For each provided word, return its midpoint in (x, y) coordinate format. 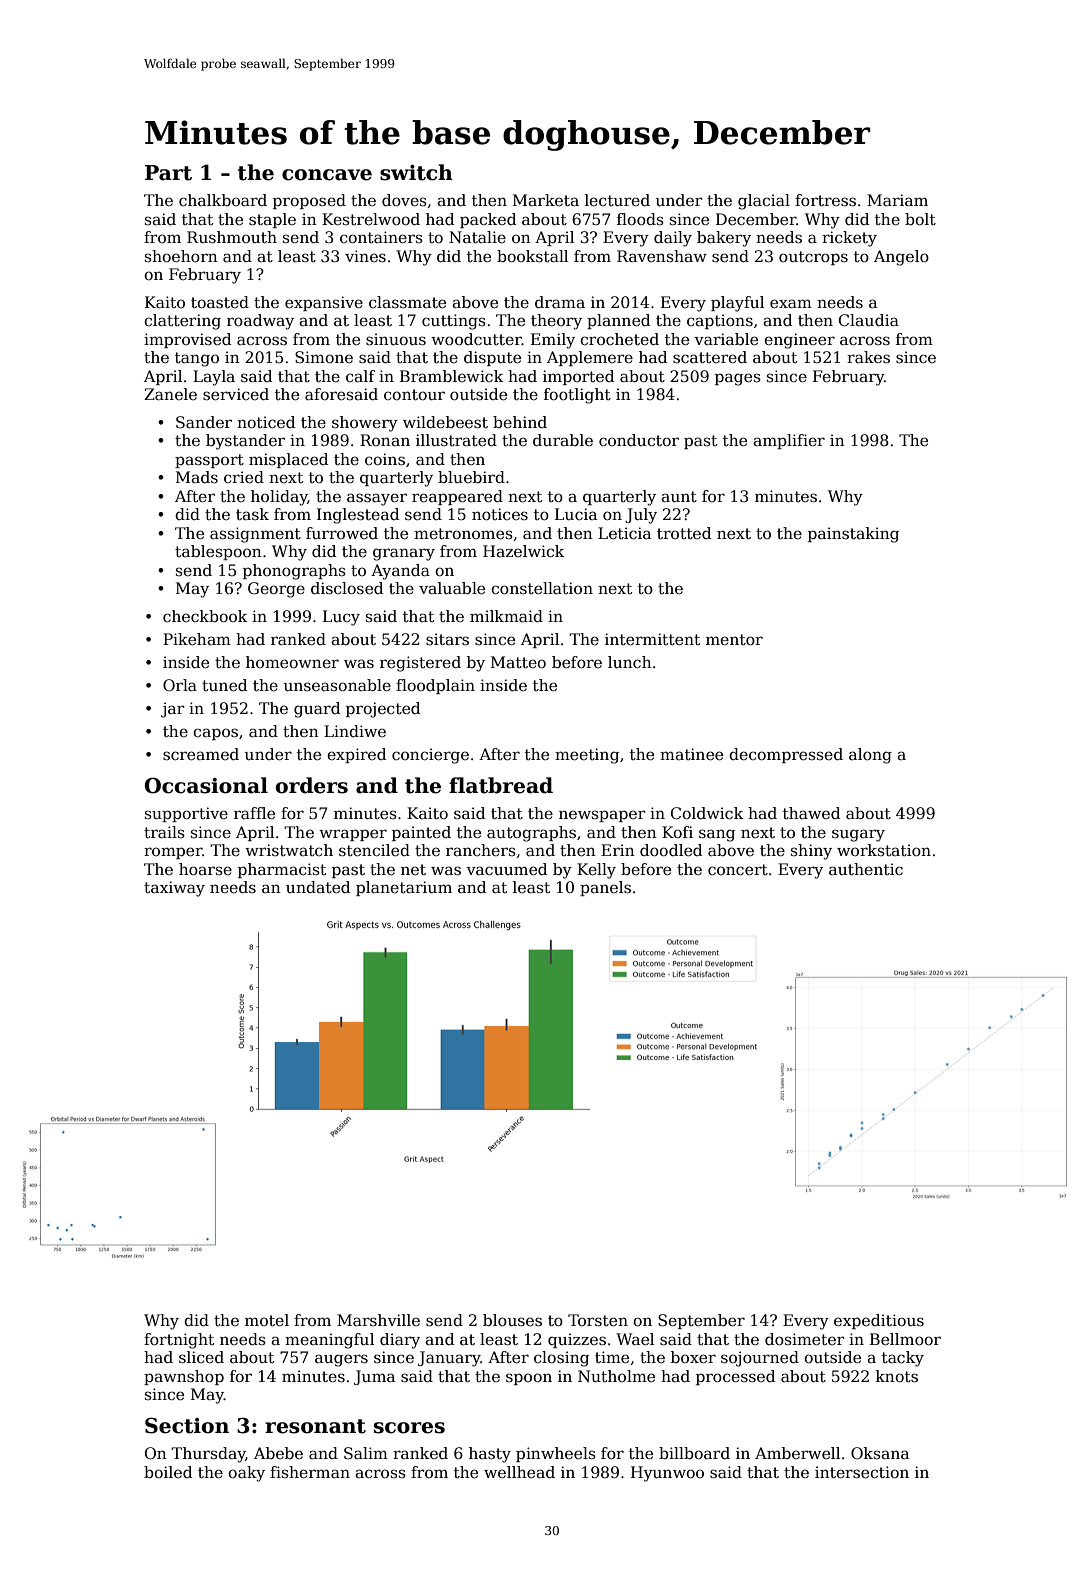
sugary (858, 835)
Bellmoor (905, 1339)
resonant (315, 1426)
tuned (224, 685)
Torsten (598, 1320)
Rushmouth (232, 237)
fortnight (179, 1341)
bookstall (532, 256)
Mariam (897, 200)
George (276, 590)
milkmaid (506, 616)
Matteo (518, 662)
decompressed (786, 755)
